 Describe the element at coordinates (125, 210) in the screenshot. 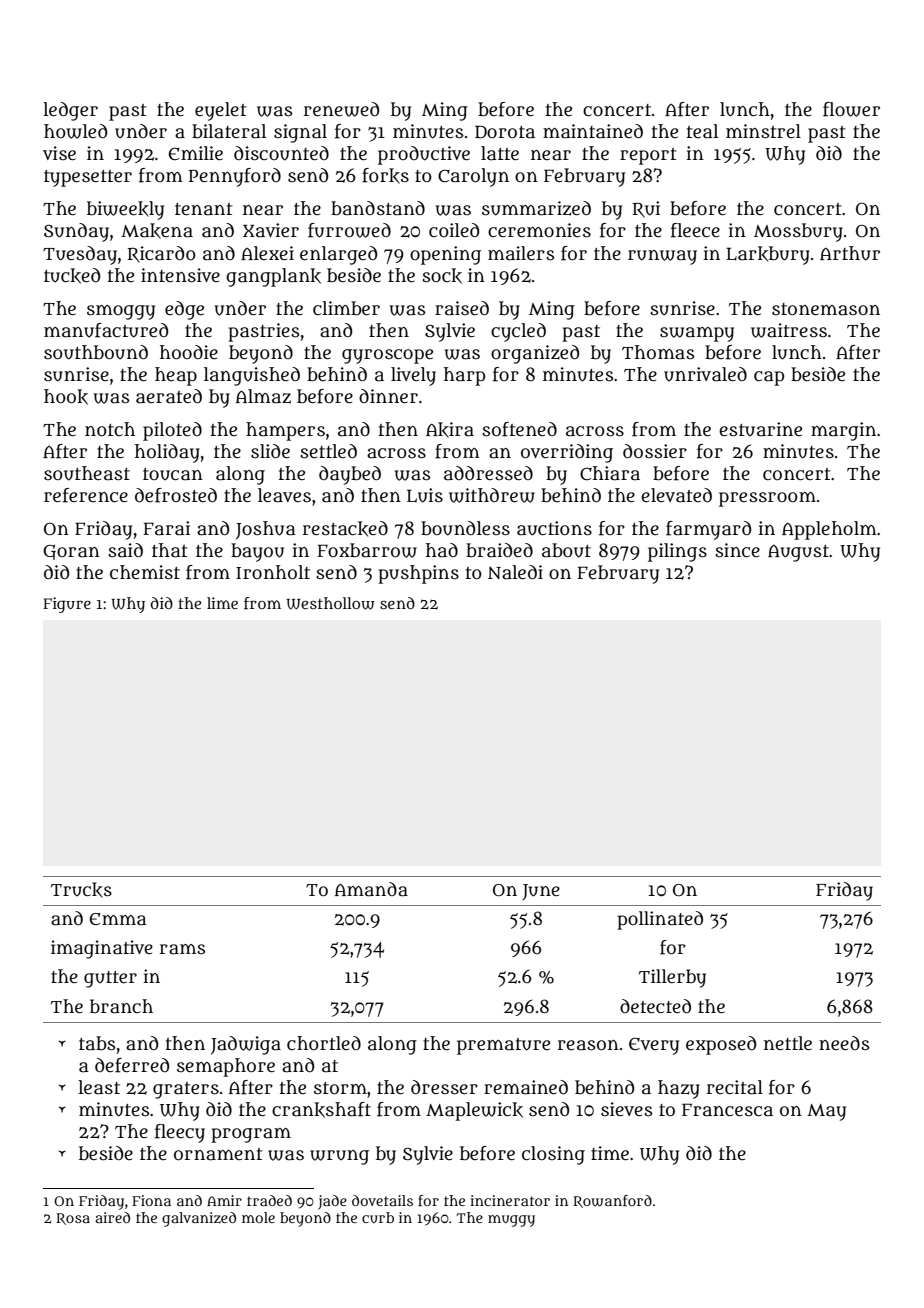

I see `biweekly` at that location.
